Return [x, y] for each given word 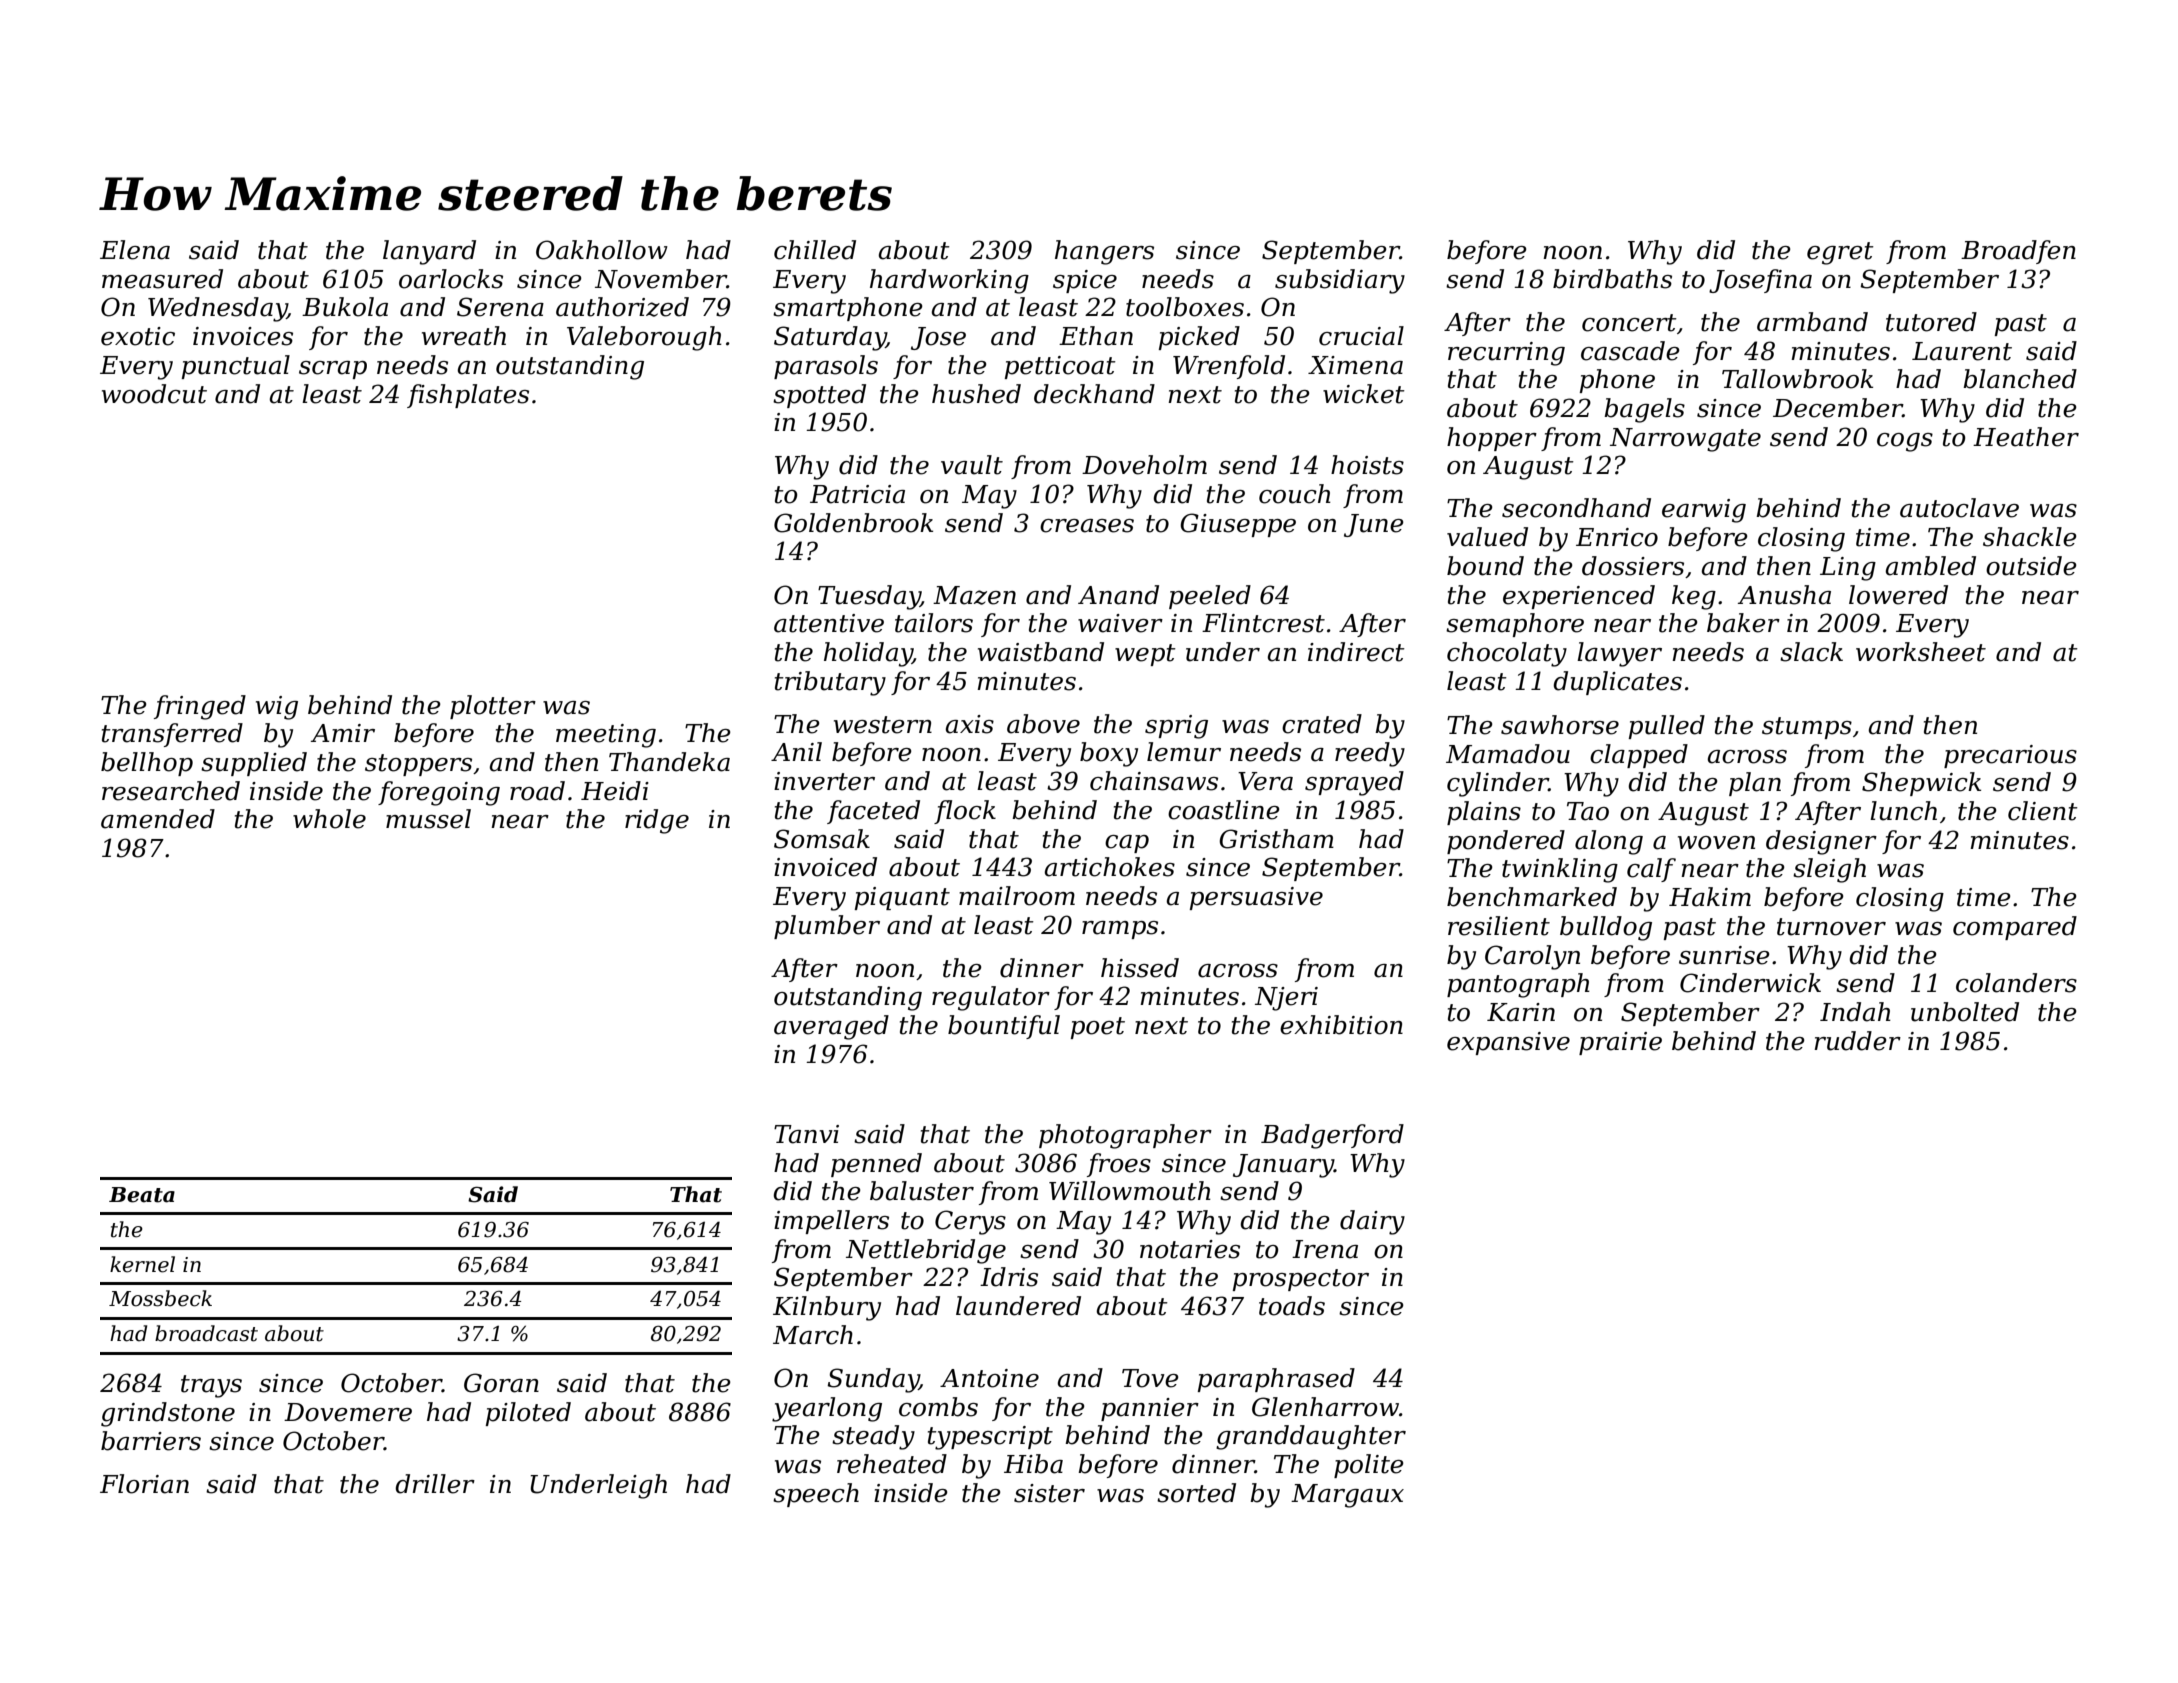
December [1838, 408]
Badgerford [1332, 1136]
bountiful [1004, 1027]
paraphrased [1276, 1380]
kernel [142, 1264]
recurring [1506, 354]
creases [1087, 526]
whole [329, 819]
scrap [333, 370]
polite [1369, 1466]
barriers [151, 1441]
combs [938, 1407]
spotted [819, 396]
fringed [200, 707]
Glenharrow [1325, 1407]
